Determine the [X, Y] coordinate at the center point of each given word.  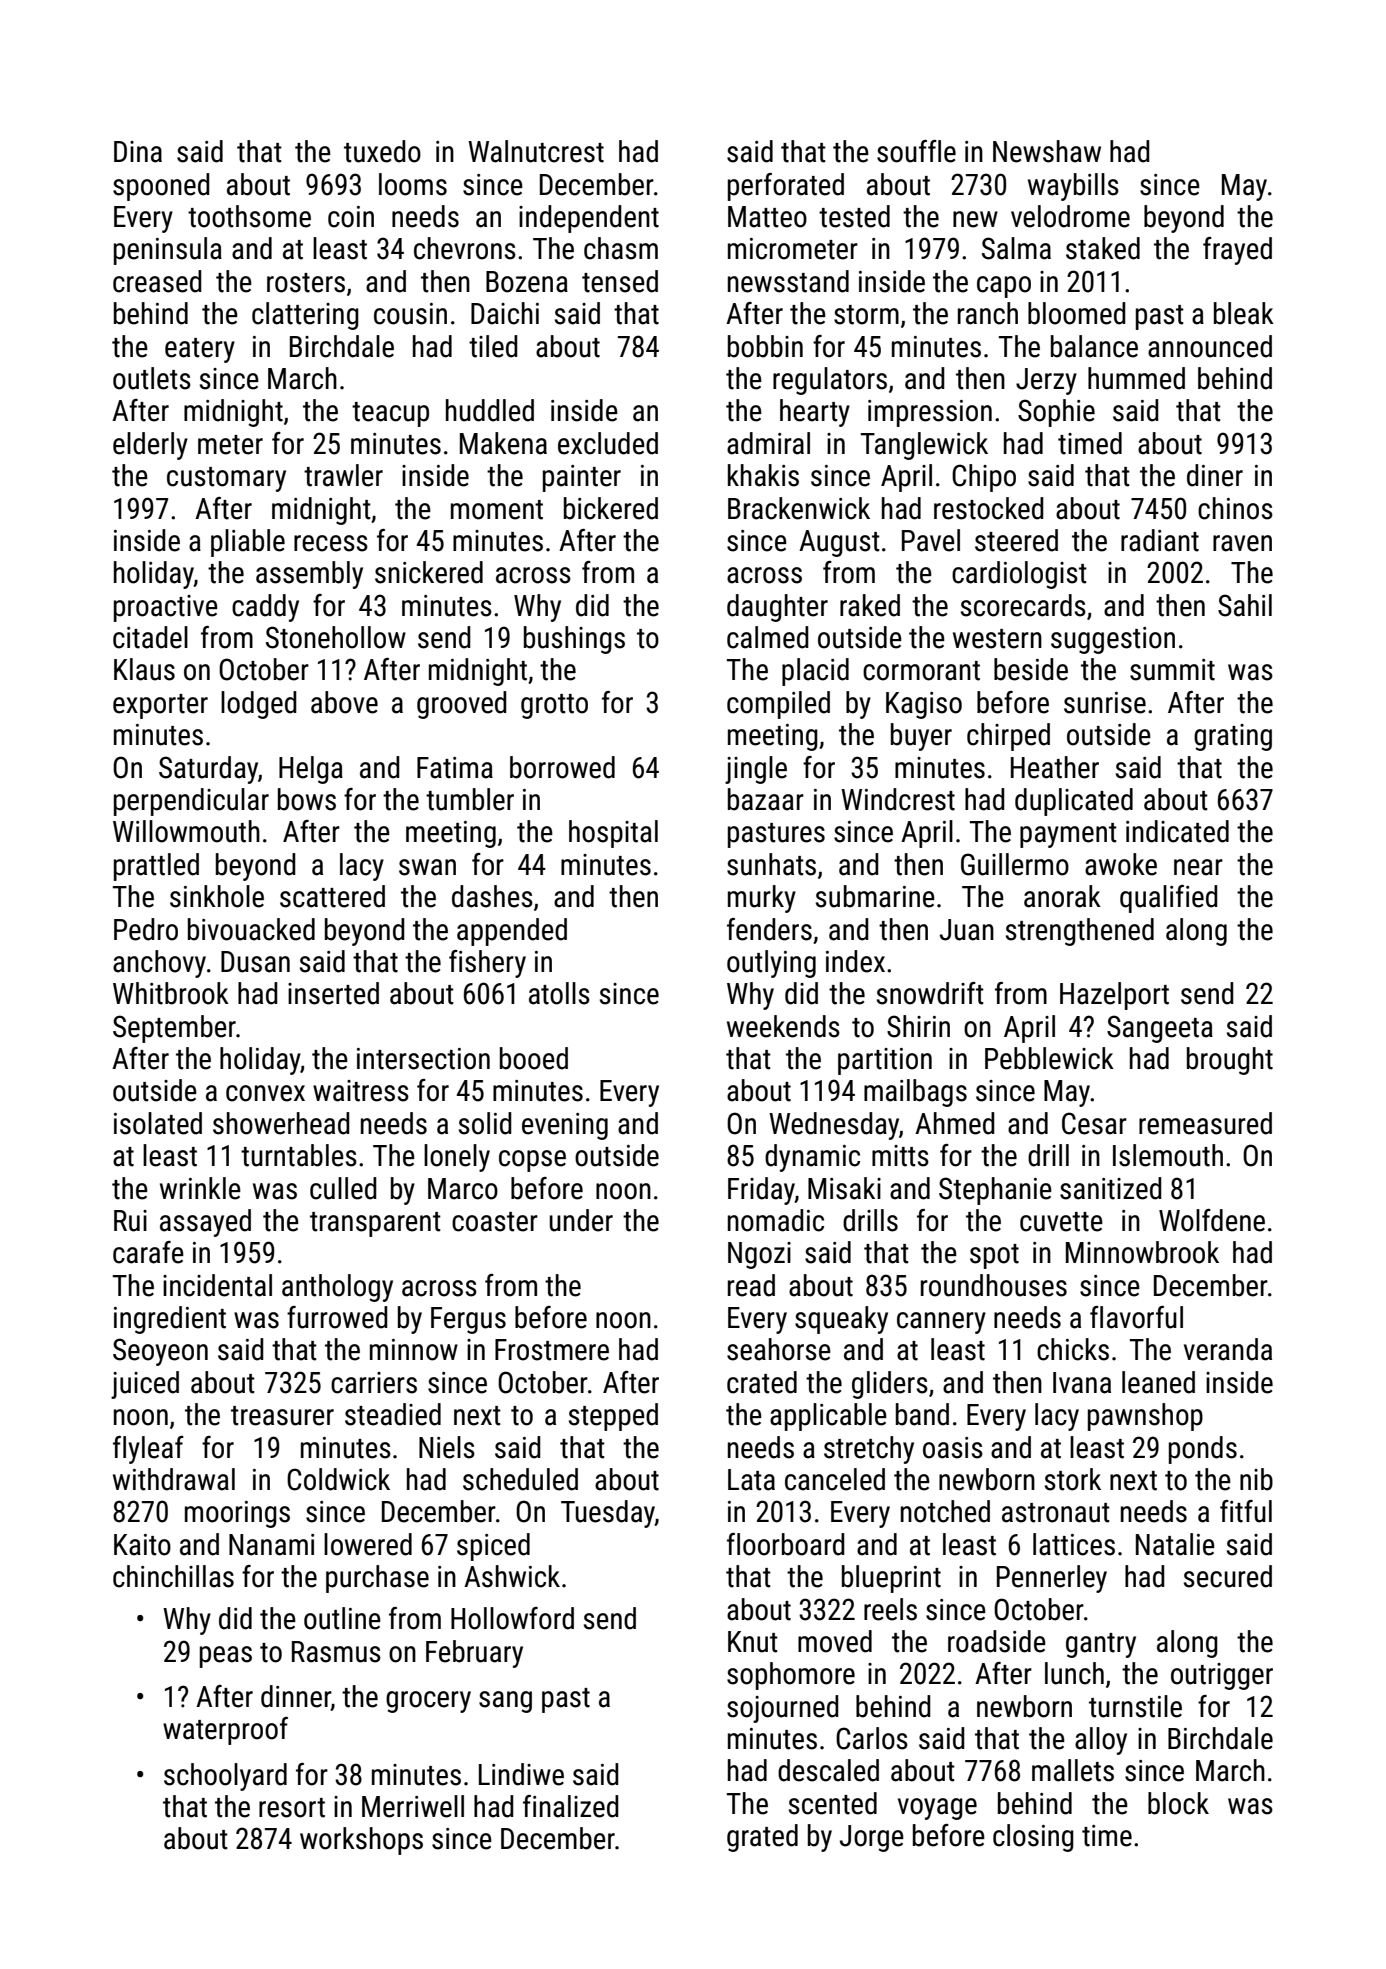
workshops [361, 1841]
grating [1233, 737]
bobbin [765, 346]
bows [307, 799]
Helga [311, 770]
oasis [953, 1448]
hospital [613, 834]
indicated [1177, 831]
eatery [200, 350]
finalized [571, 1806]
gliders [890, 1385]
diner [1215, 475]
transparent [375, 1224]
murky [762, 899]
